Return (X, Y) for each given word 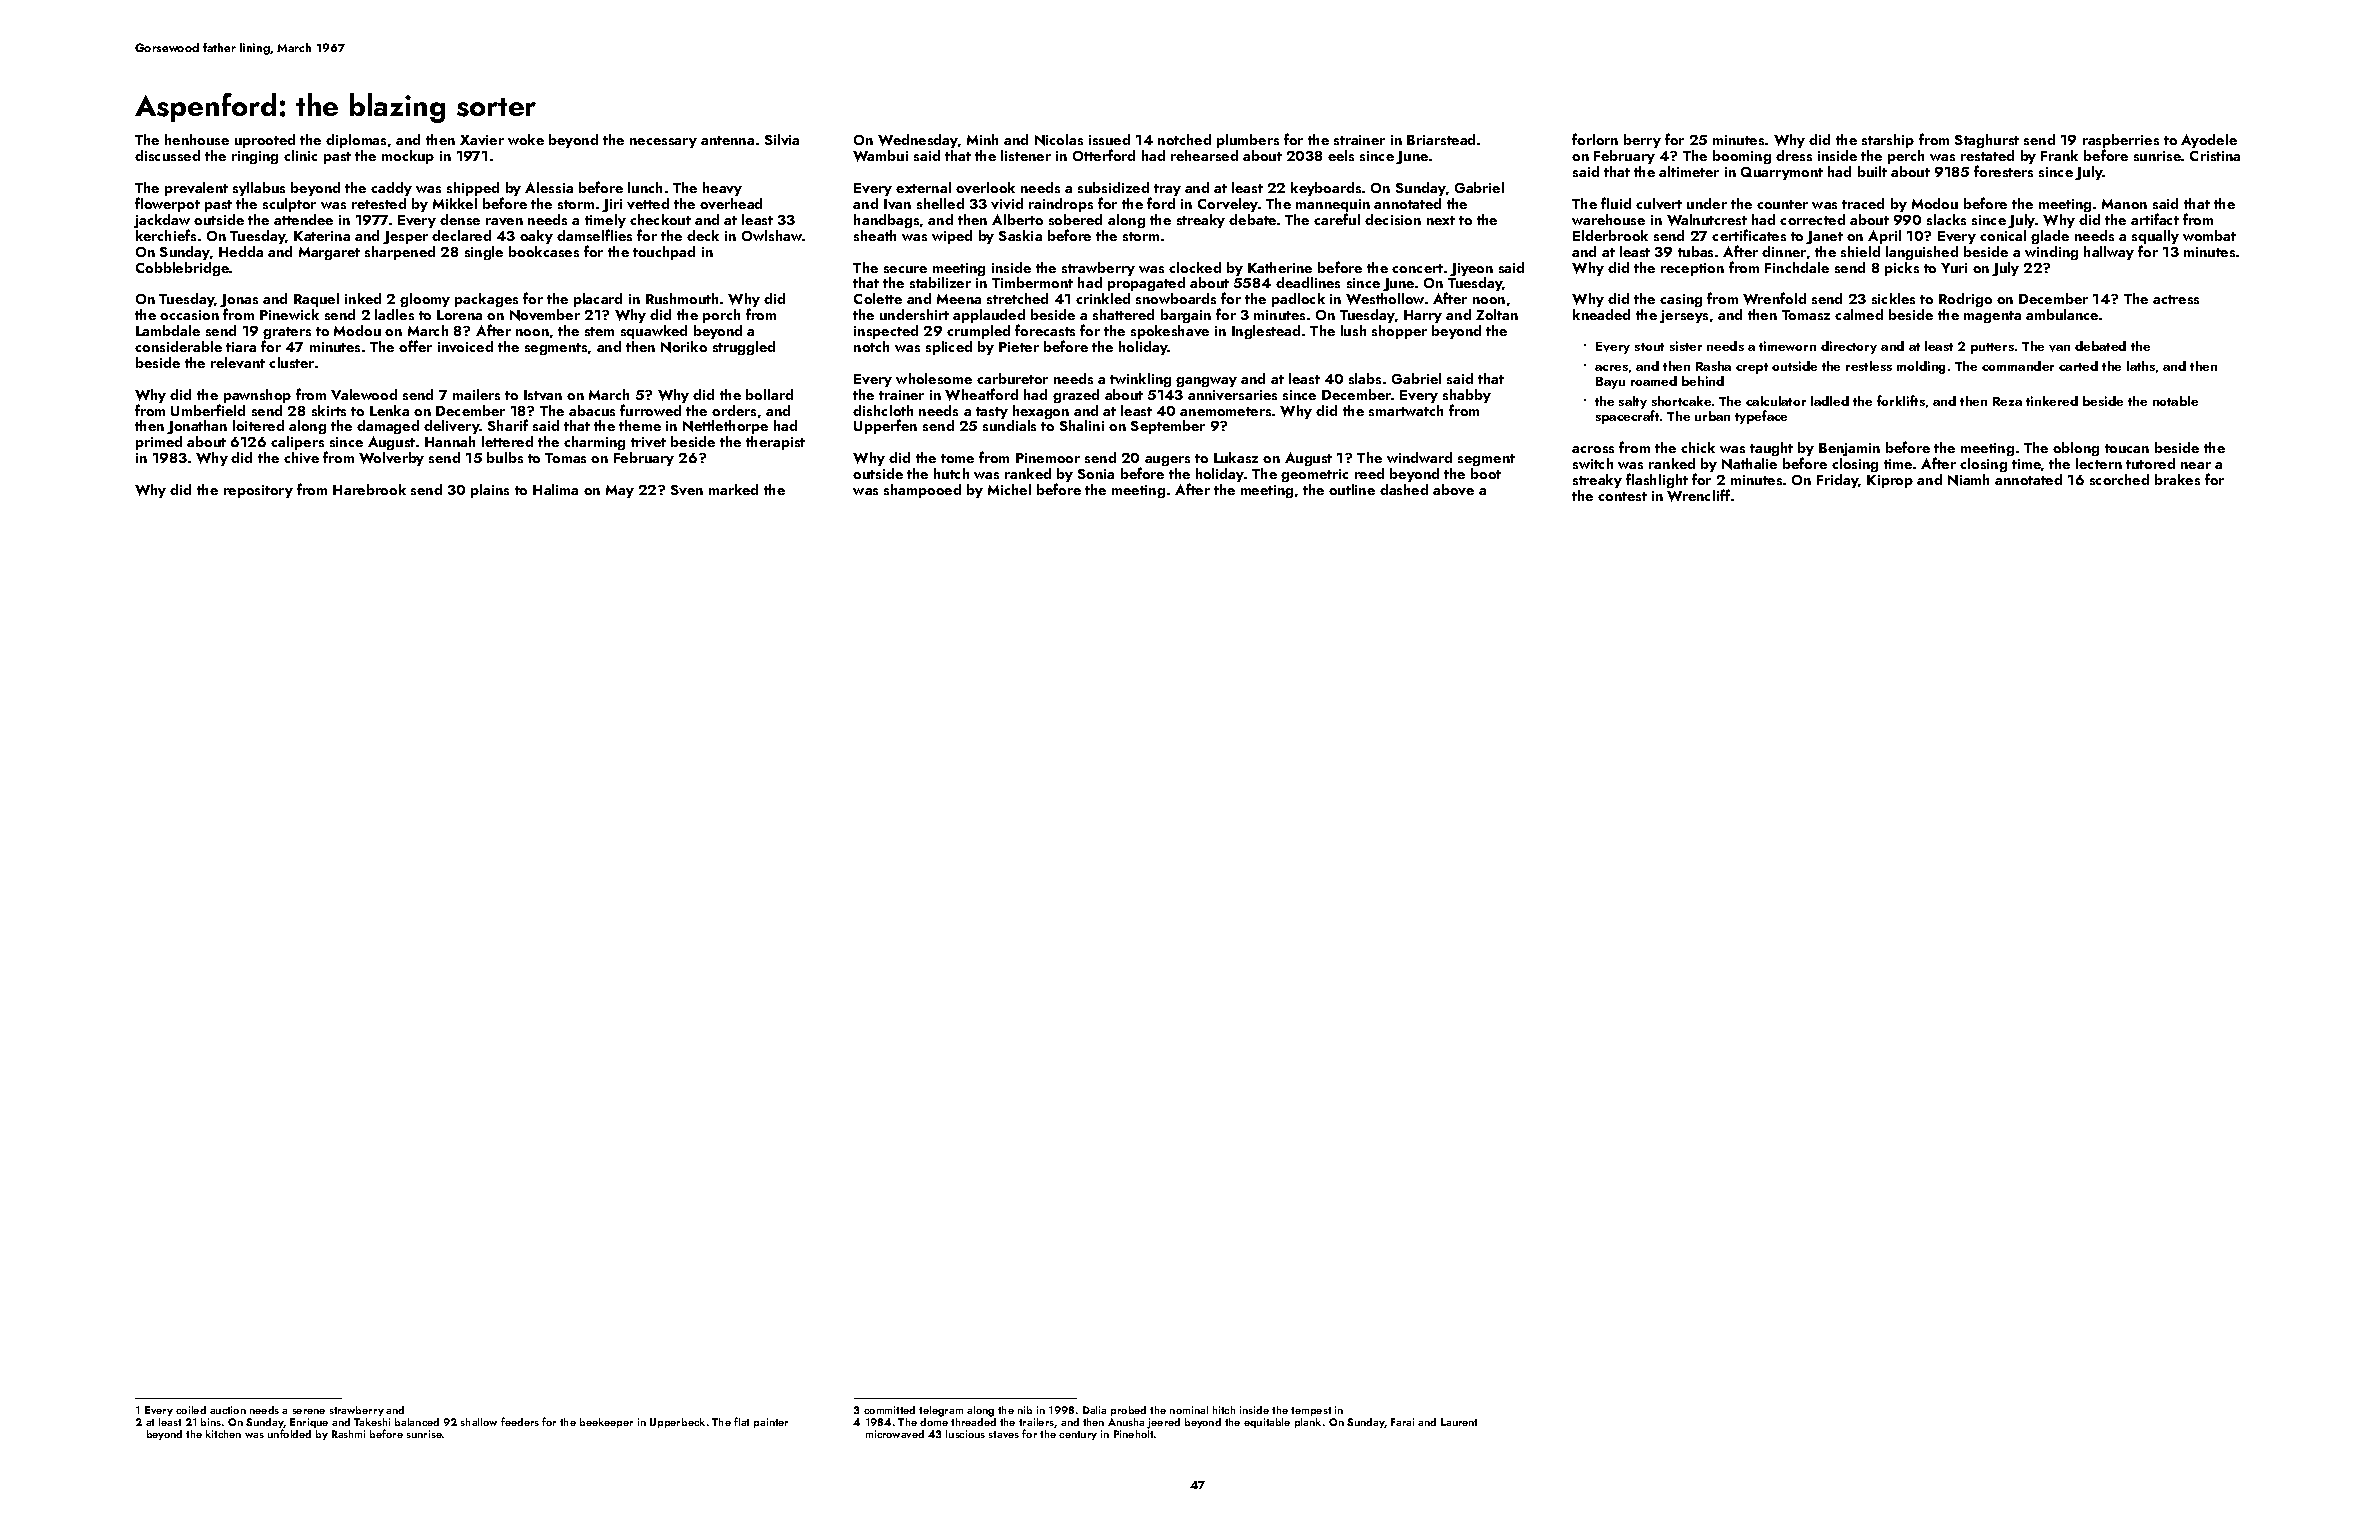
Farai (1402, 1422)
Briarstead (1441, 139)
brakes (2177, 479)
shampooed (922, 491)
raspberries (2121, 142)
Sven (687, 490)
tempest (1311, 1411)
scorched (2119, 479)
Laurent (1459, 1422)
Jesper (405, 237)
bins (211, 1422)
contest (1622, 496)
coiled (191, 1410)
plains (490, 491)
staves (1004, 1434)
